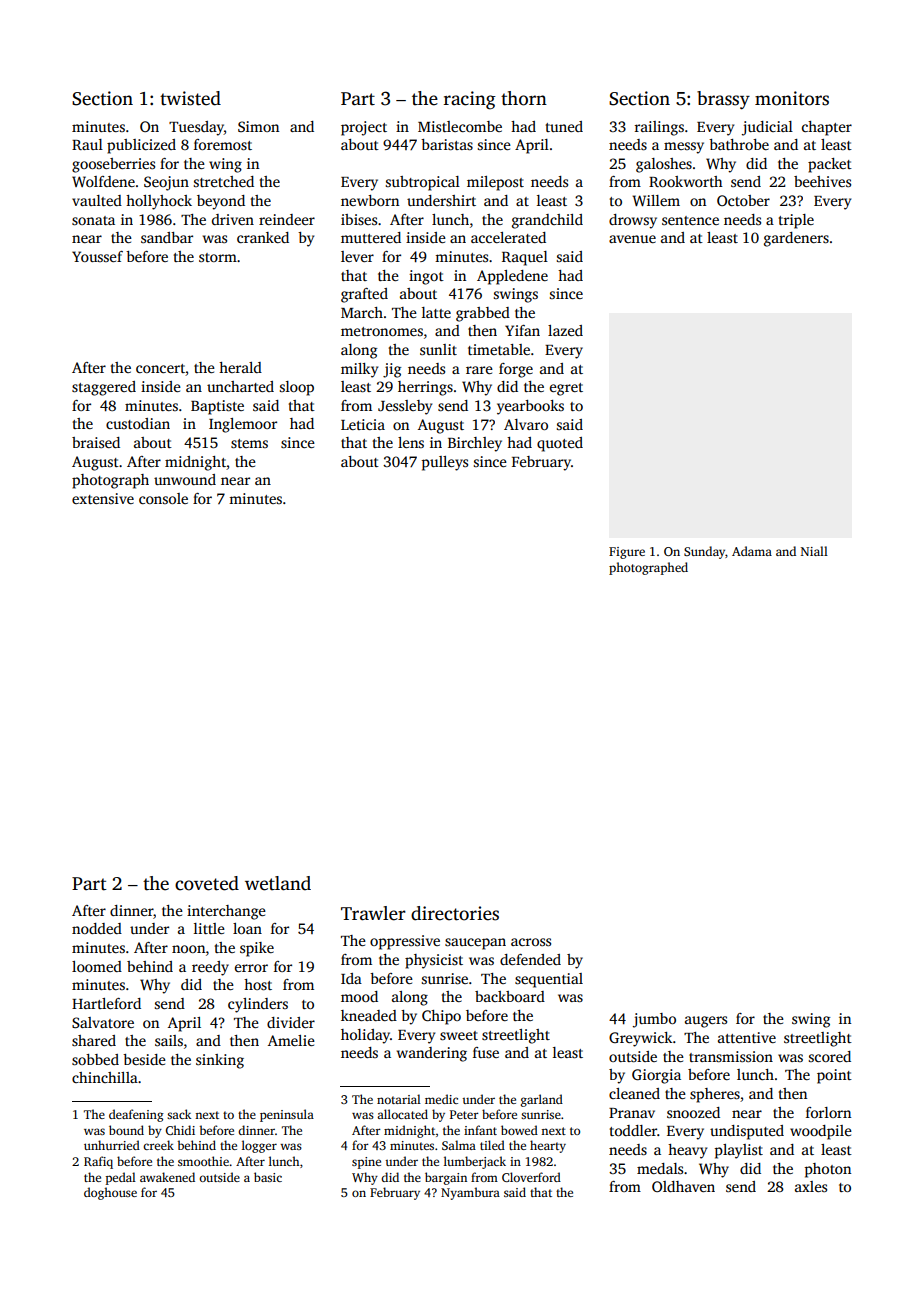  I want to click on brassy, so click(723, 100).
